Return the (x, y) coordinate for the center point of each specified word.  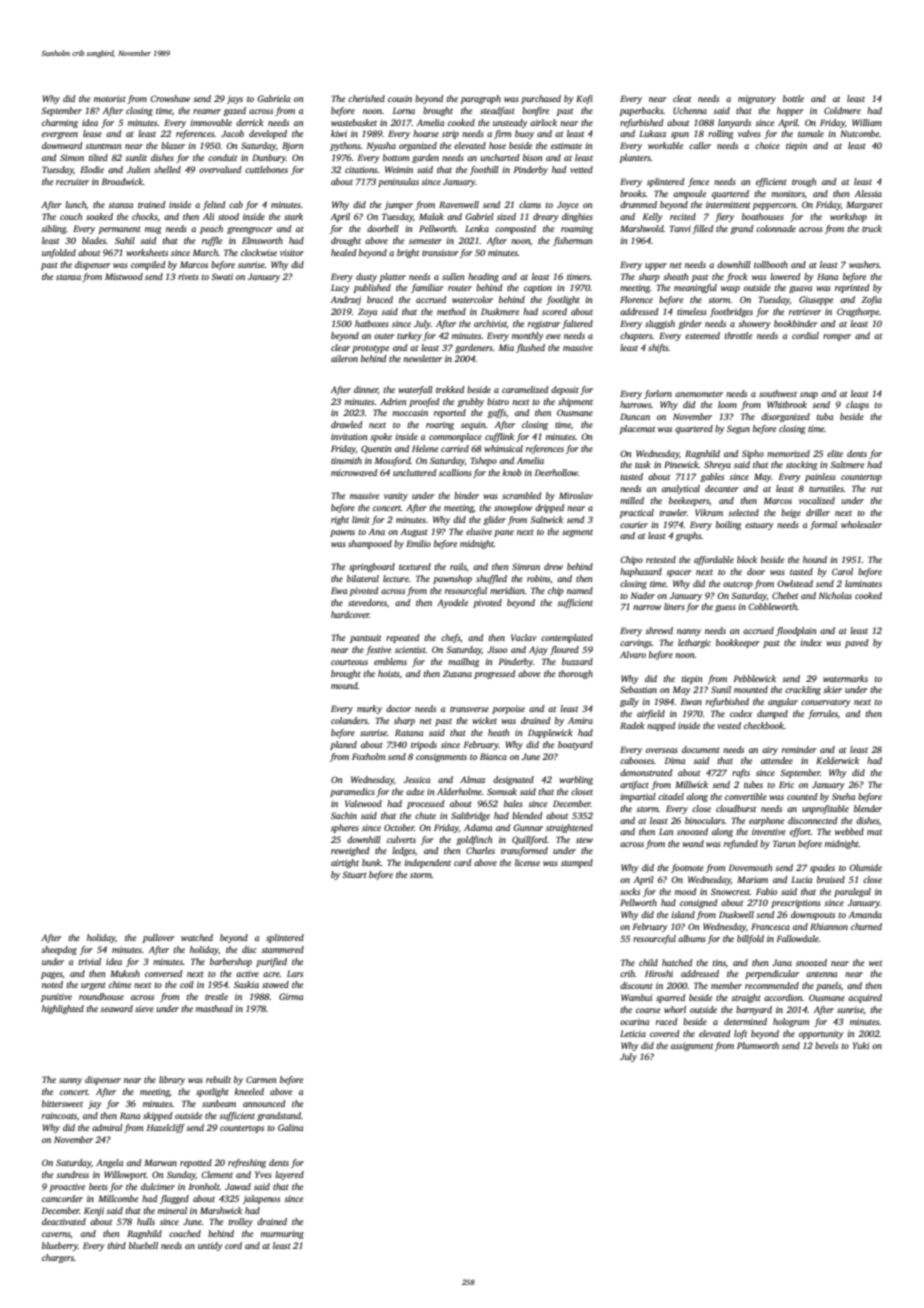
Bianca (493, 756)
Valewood (363, 803)
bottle (793, 98)
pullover (158, 938)
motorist (110, 98)
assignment (692, 1046)
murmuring (282, 1234)
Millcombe (118, 1198)
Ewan (691, 701)
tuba (824, 416)
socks (630, 891)
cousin (400, 98)
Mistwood (124, 276)
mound (344, 685)
